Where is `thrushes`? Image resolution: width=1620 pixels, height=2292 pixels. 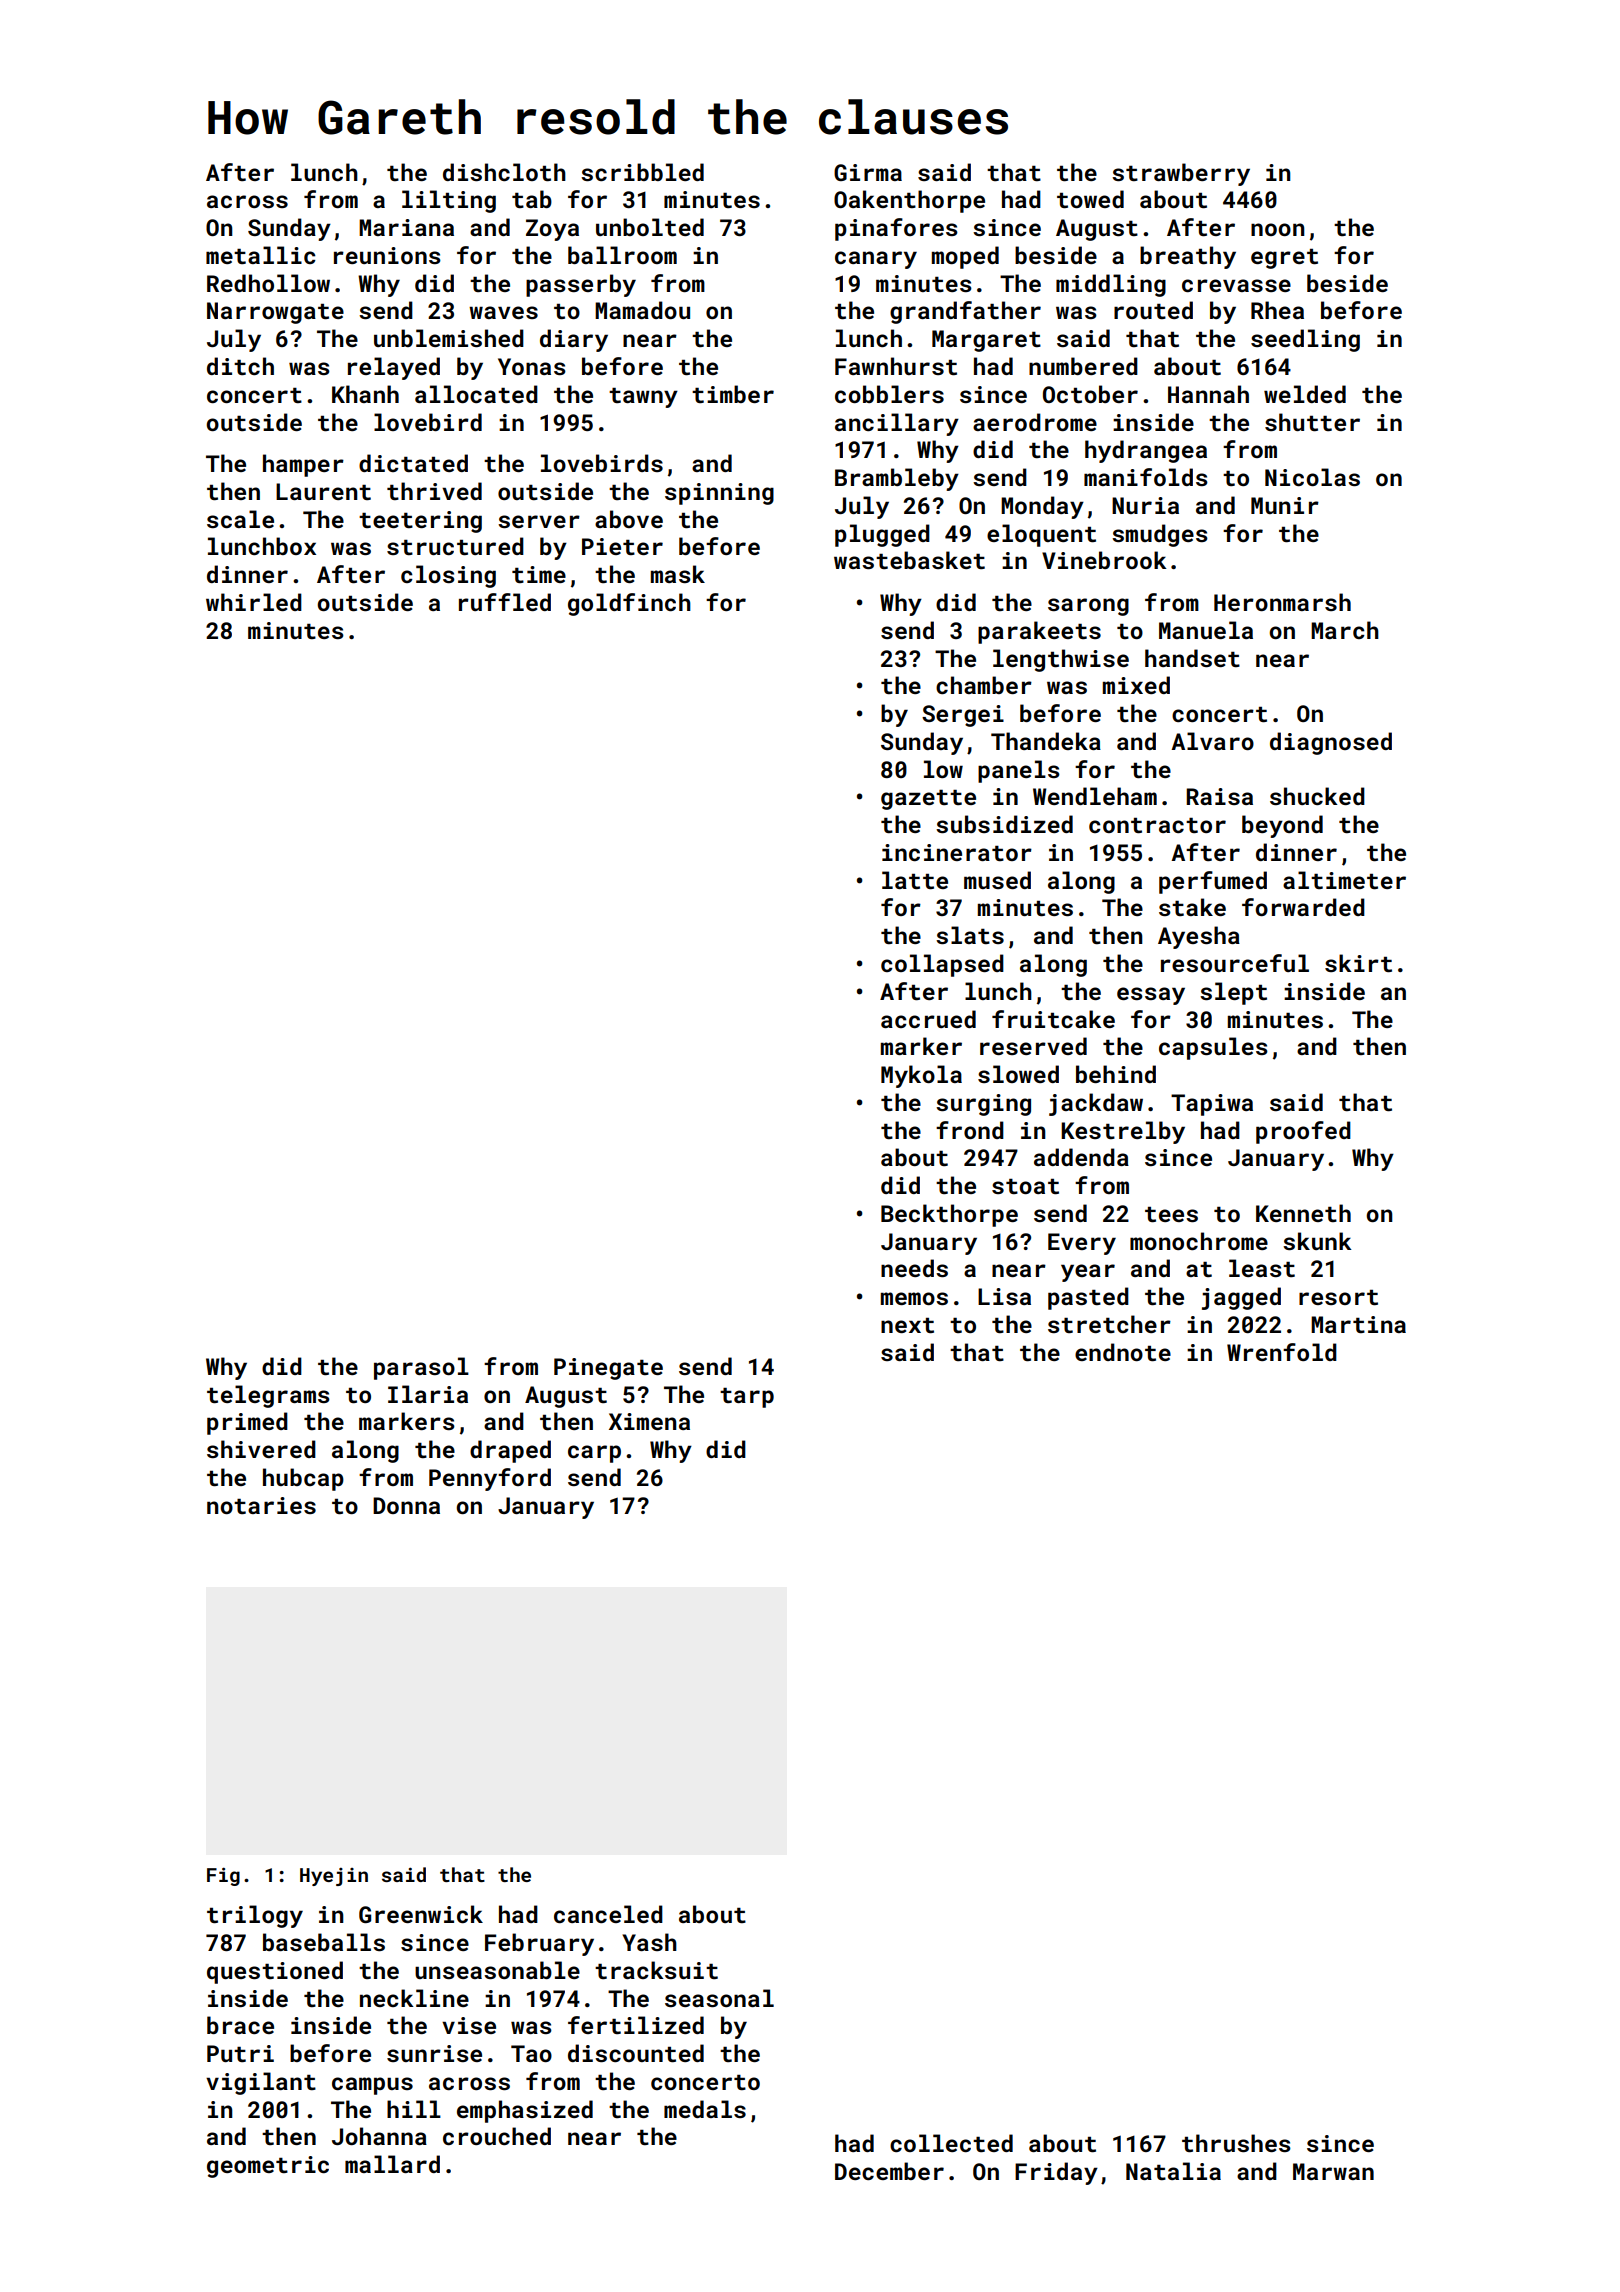
thrushes is located at coordinates (1236, 2143).
